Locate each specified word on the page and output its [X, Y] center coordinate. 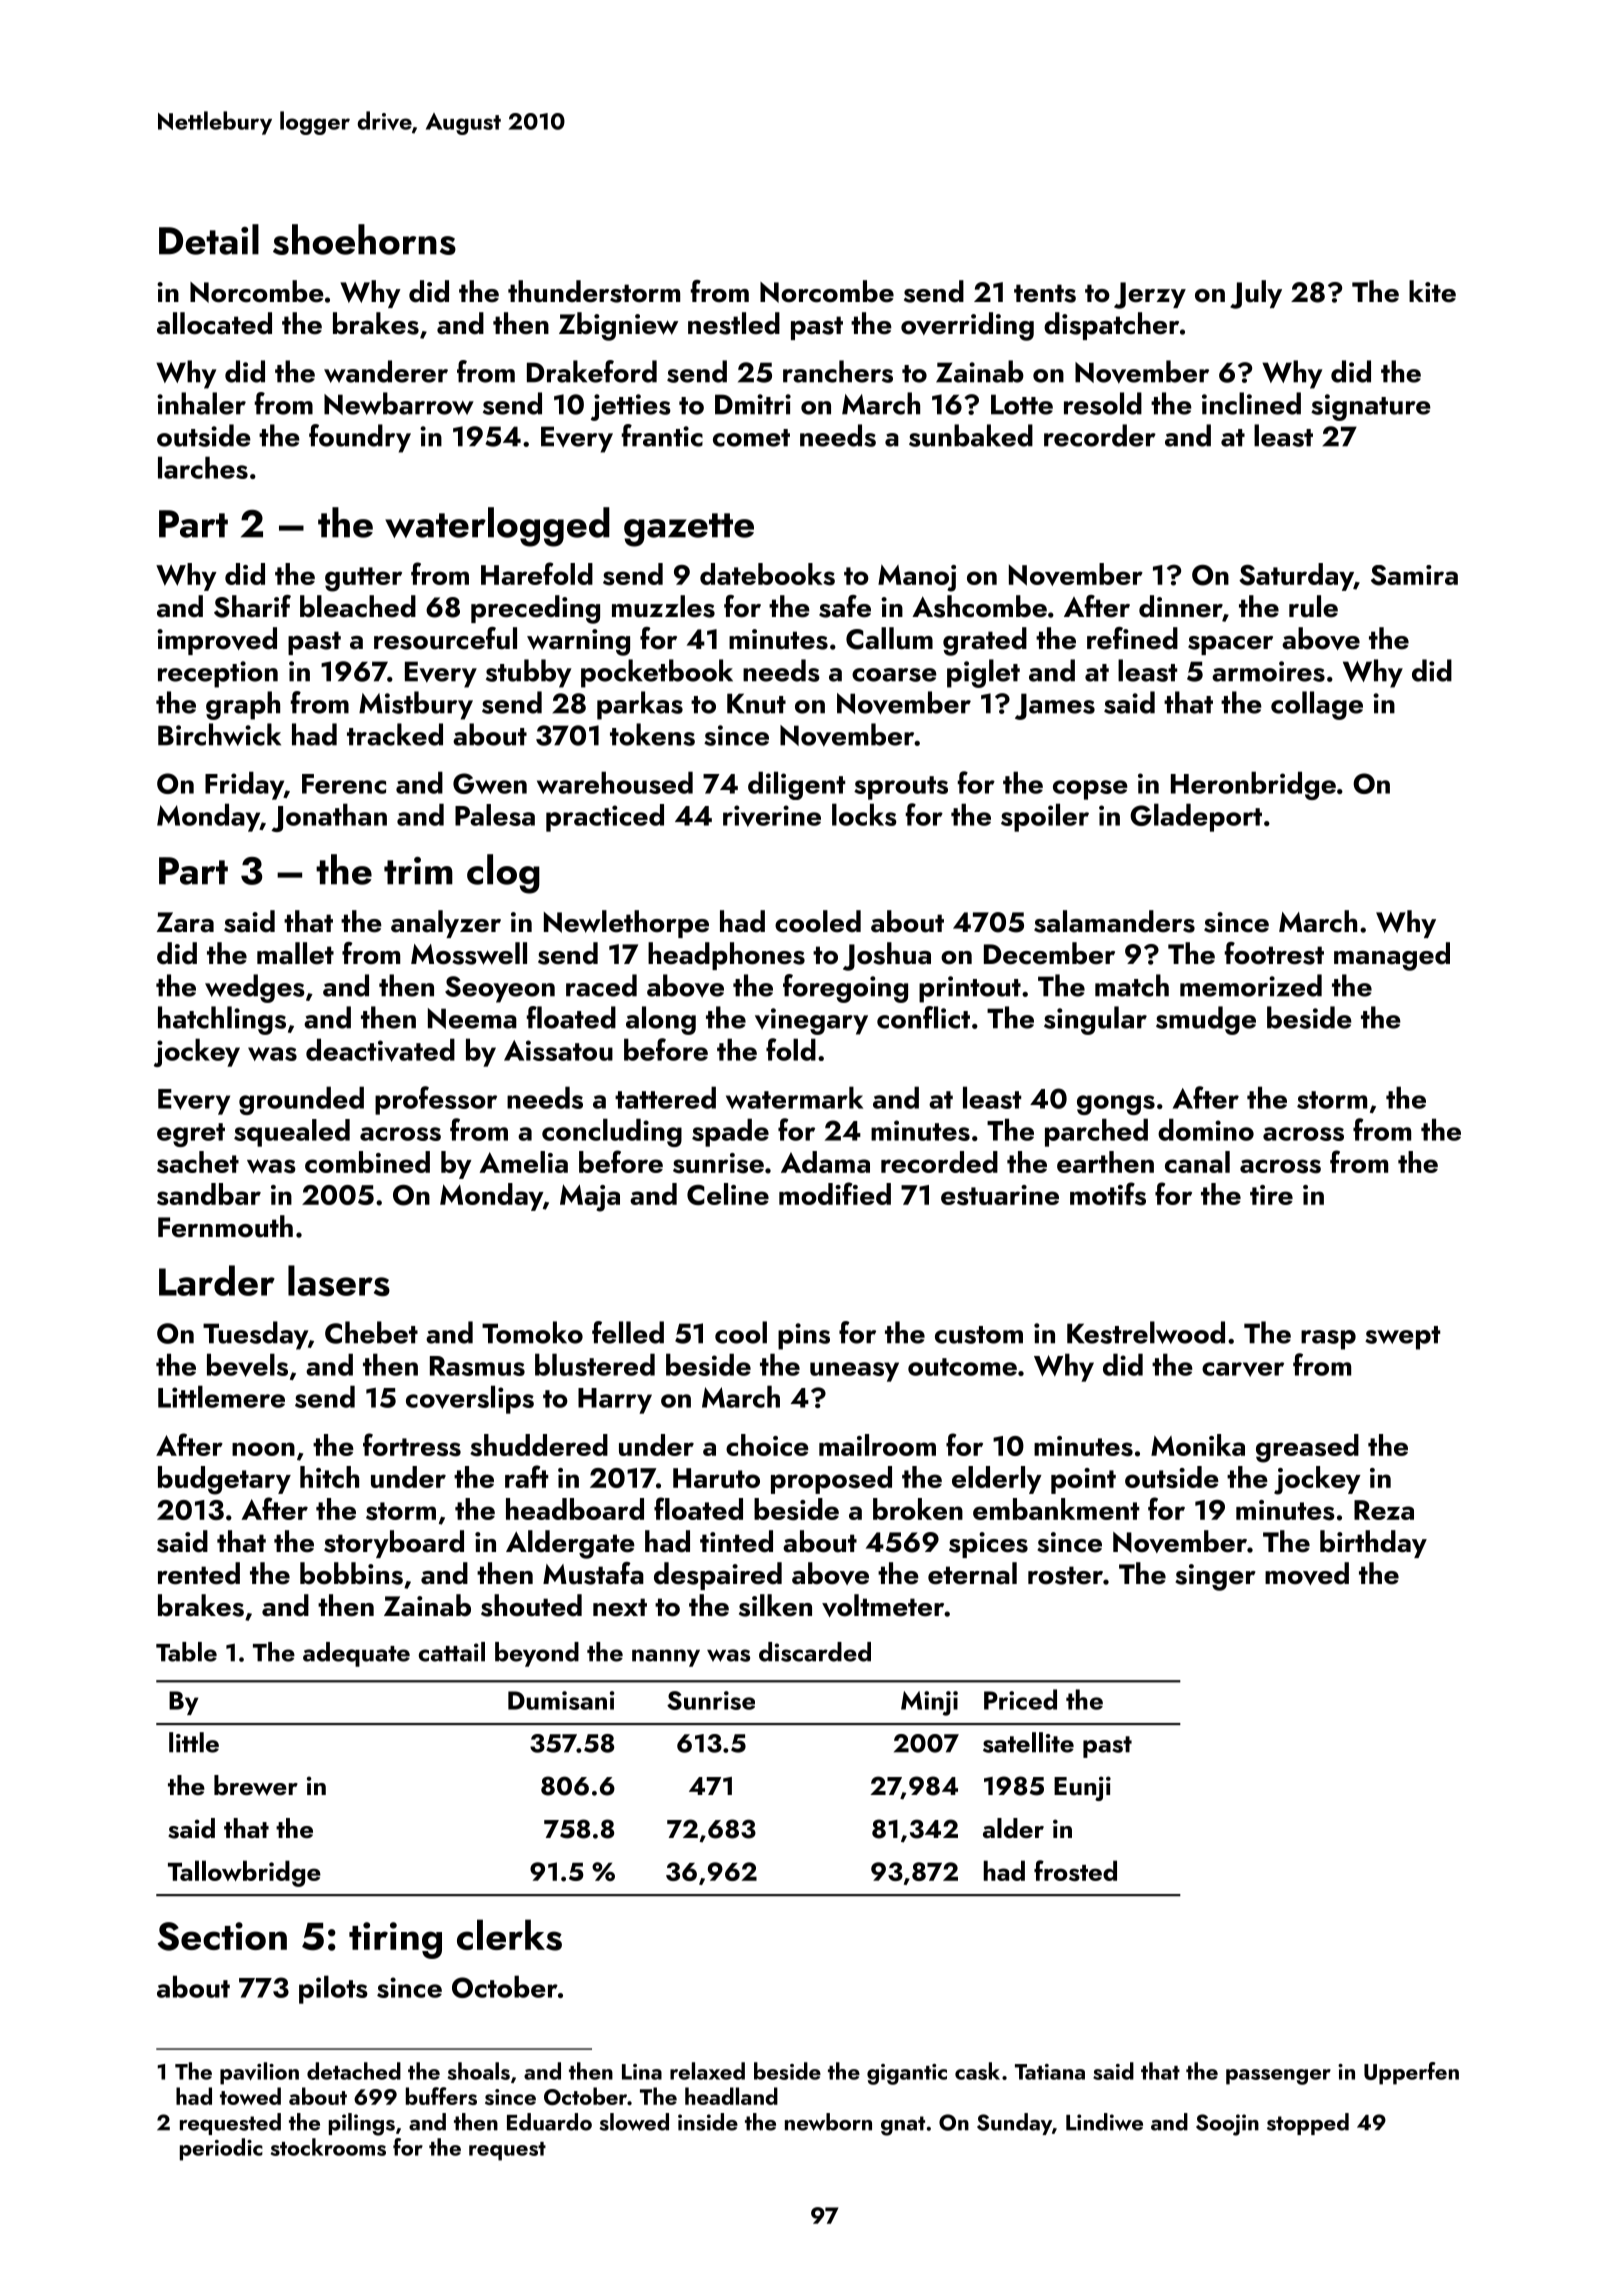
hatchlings [222, 1020]
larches [203, 467]
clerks [509, 1935]
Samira [1414, 575]
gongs [1116, 1105]
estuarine [1000, 1195]
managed [1392, 956]
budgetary [224, 1480]
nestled [734, 323]
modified [835, 1193]
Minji [929, 1703]
